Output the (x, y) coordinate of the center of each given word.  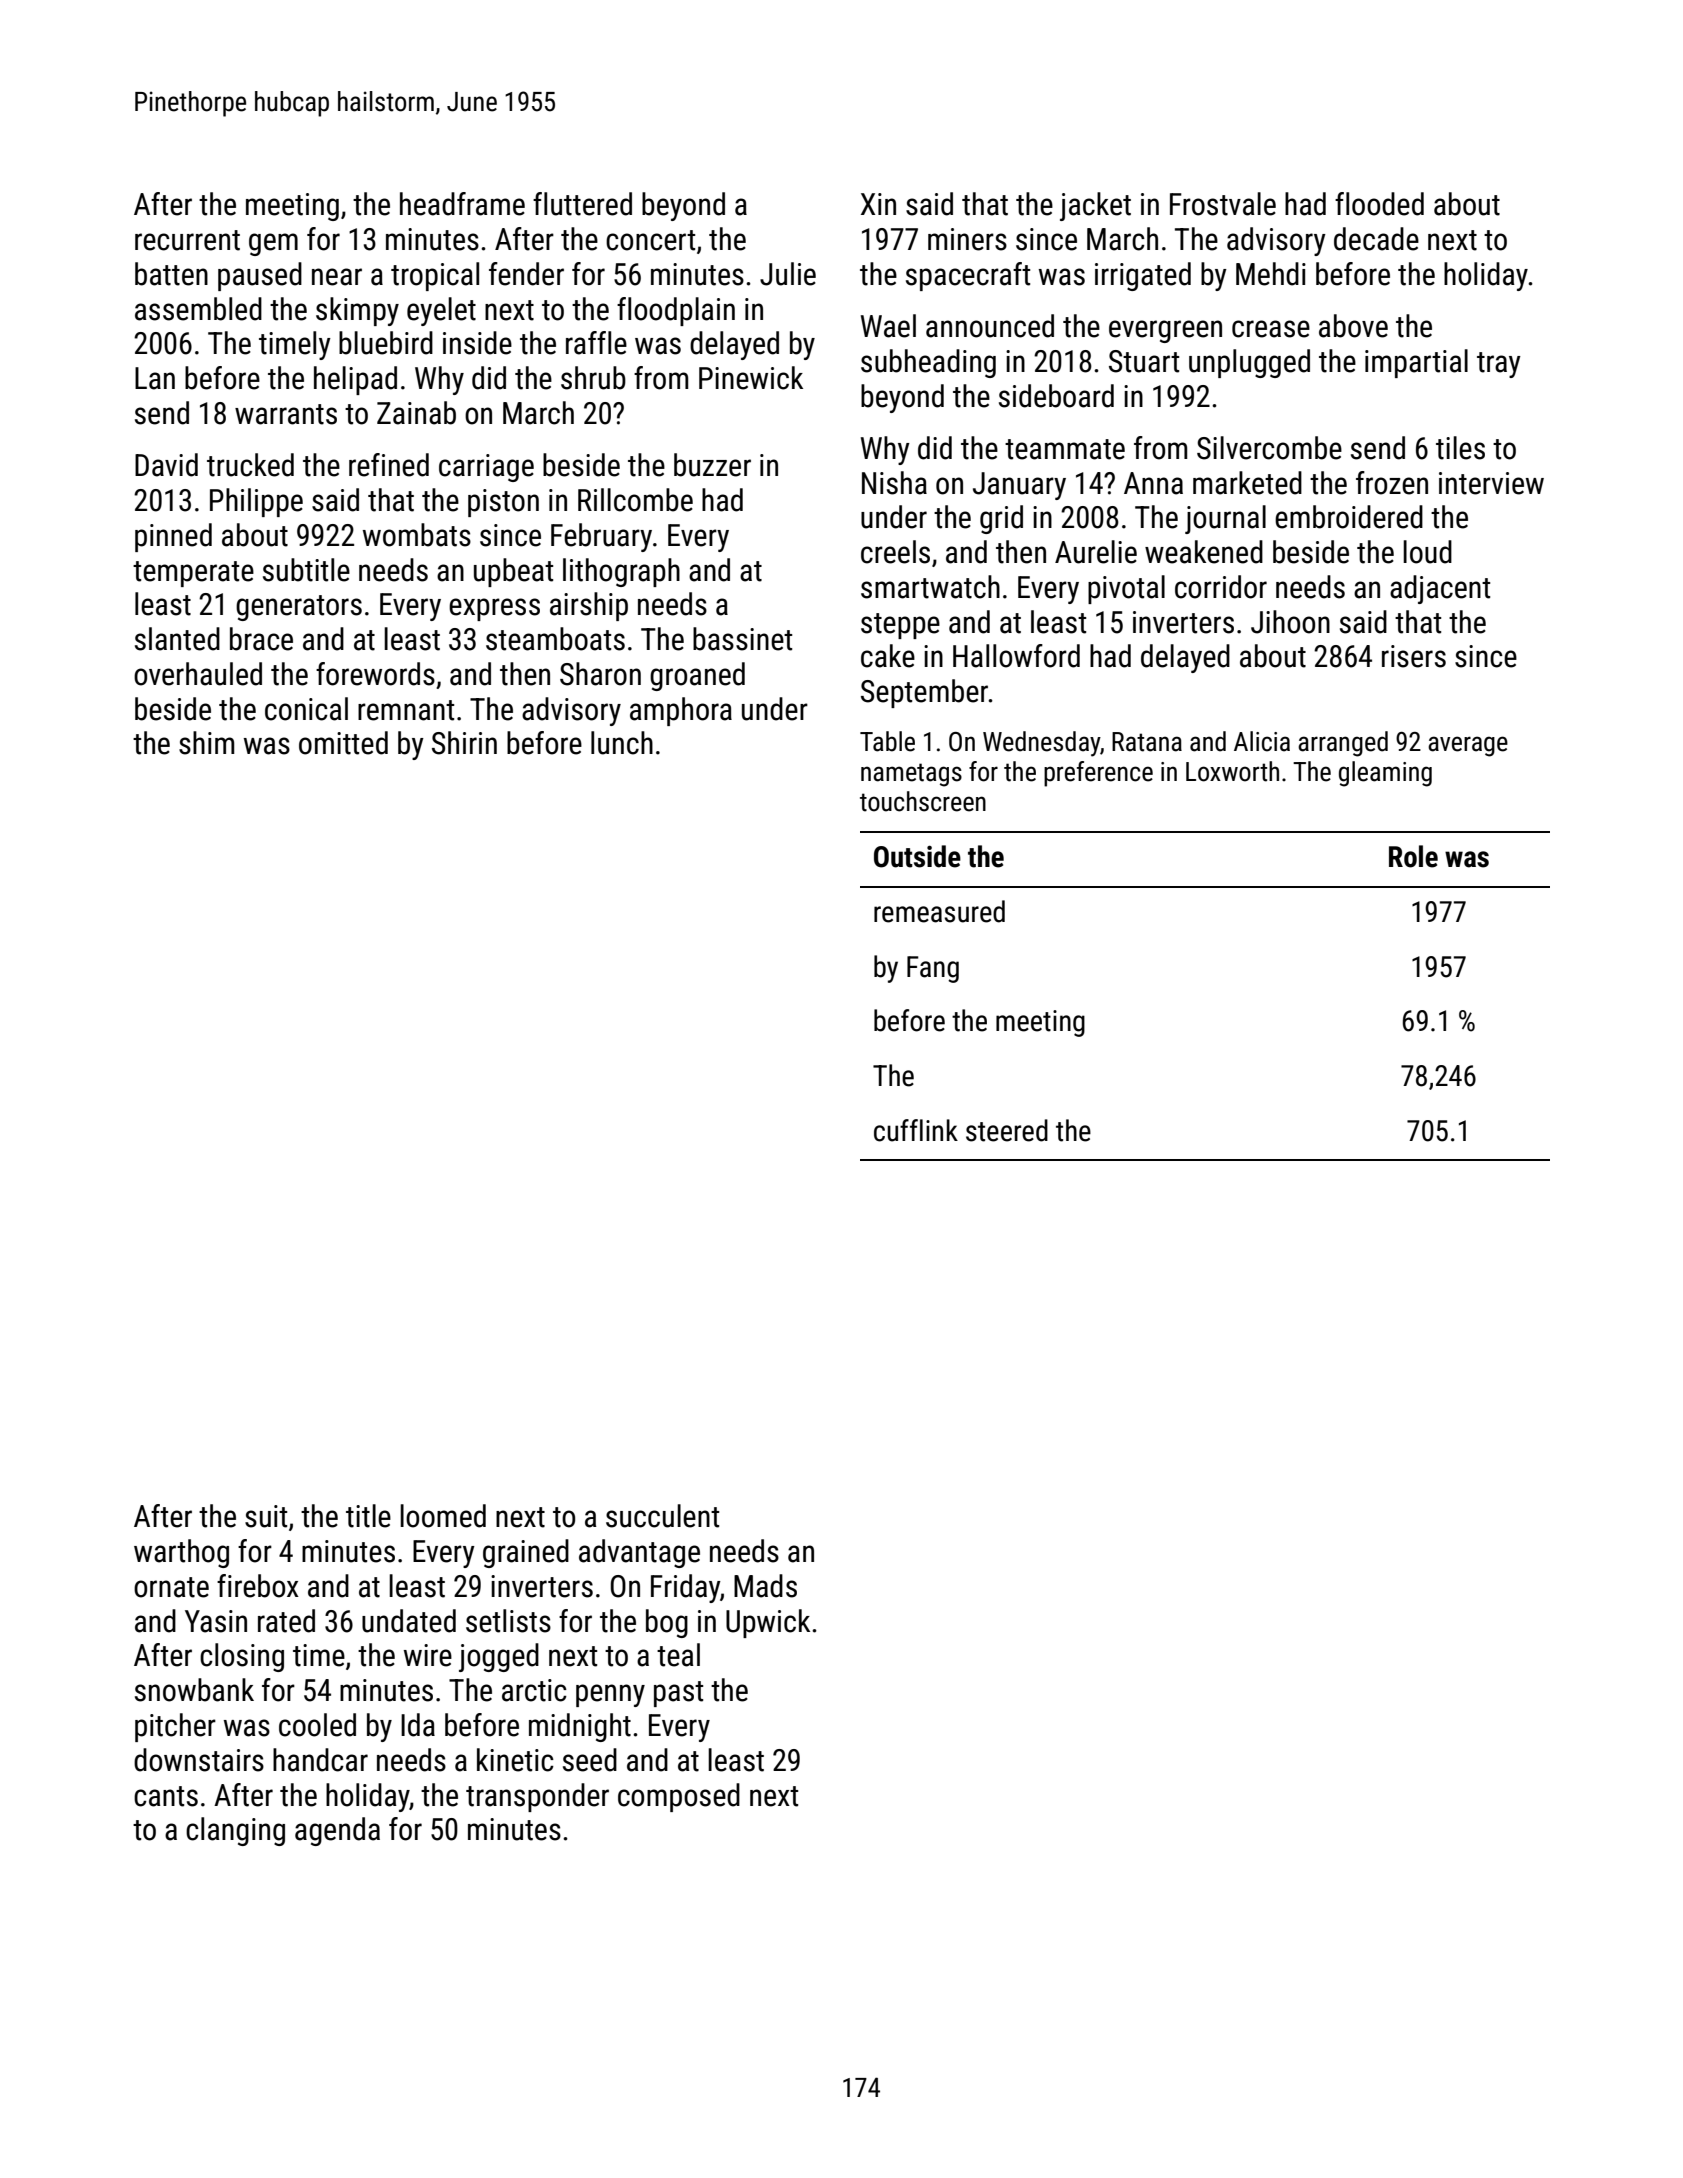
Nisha (894, 483)
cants (166, 1796)
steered (1007, 1130)
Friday (685, 1588)
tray (1499, 365)
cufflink (916, 1130)
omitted (343, 743)
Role (1413, 856)
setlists (508, 1621)
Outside (917, 856)
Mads (765, 1586)
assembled (198, 309)
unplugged (1249, 363)
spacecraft (968, 276)
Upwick (768, 1623)
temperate (193, 574)
